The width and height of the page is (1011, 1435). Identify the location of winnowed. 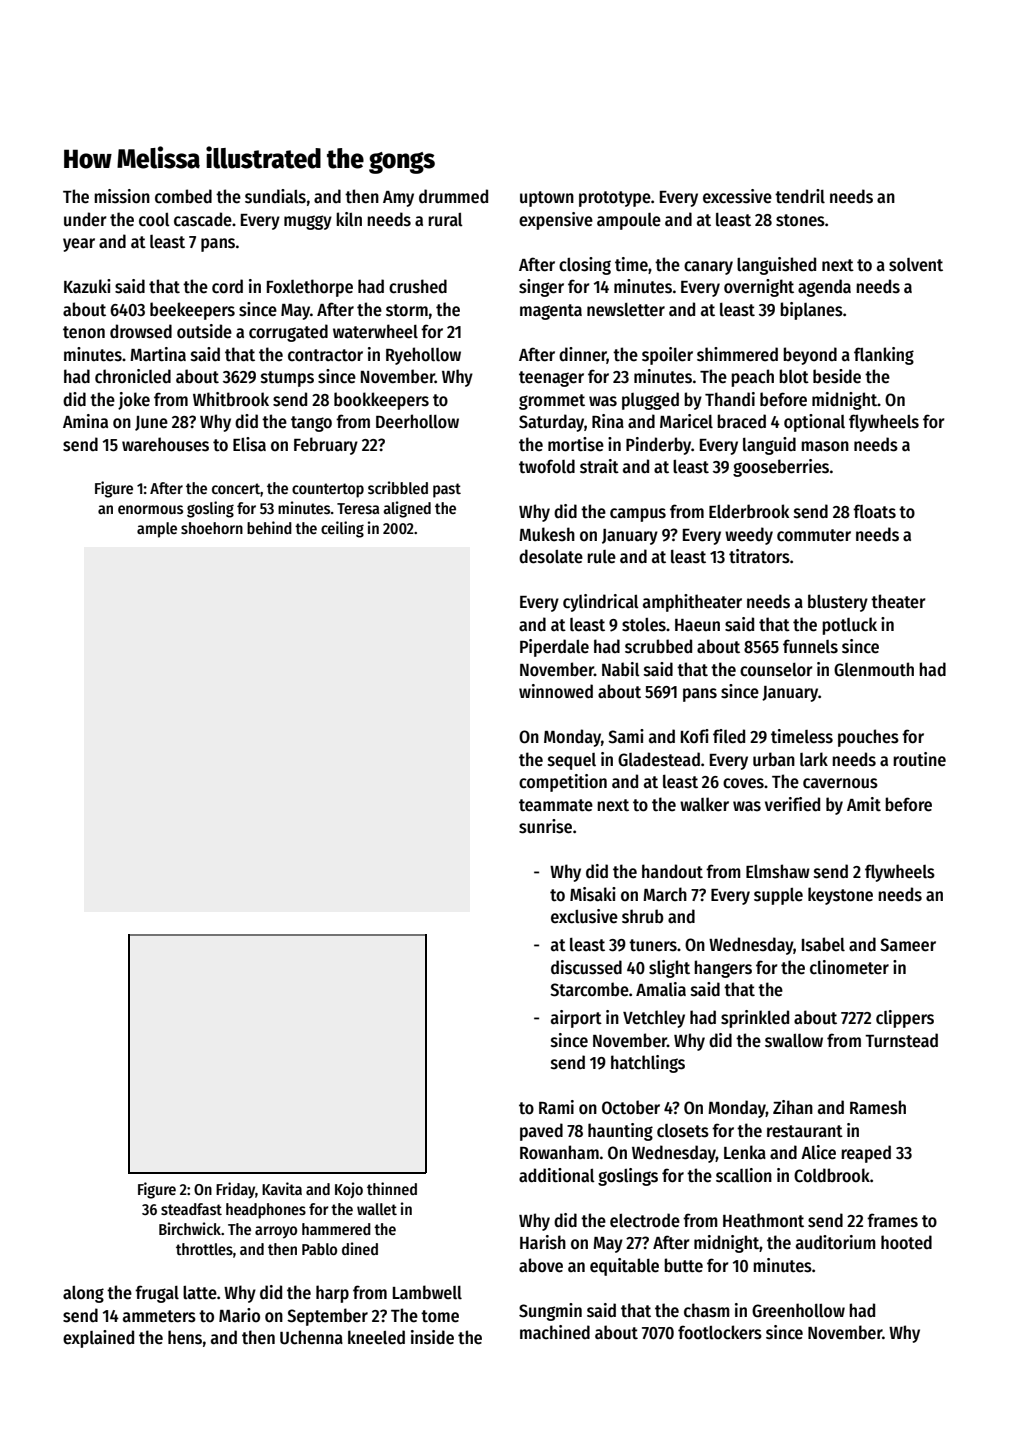
(556, 691).
